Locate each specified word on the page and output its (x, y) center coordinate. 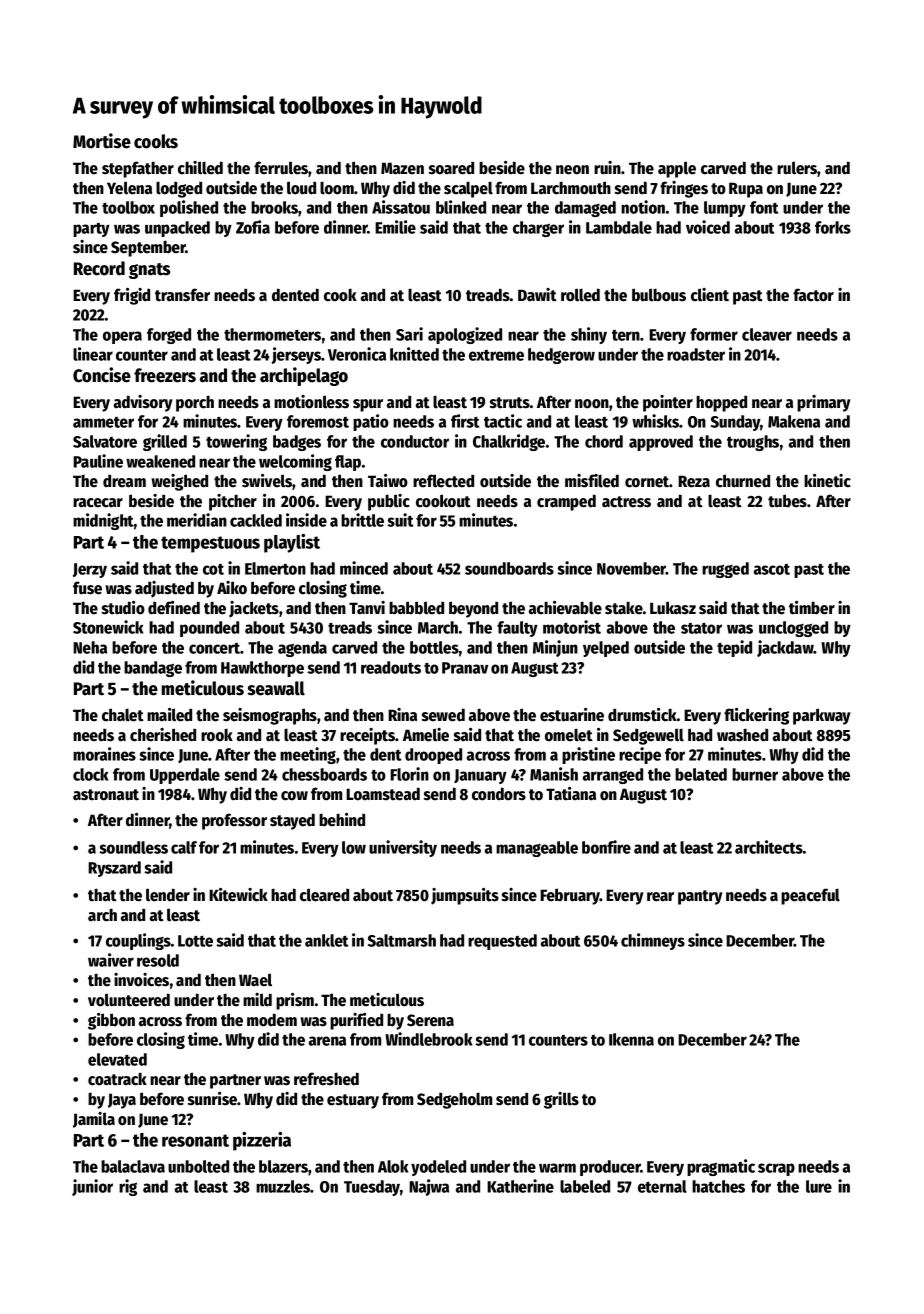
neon (572, 170)
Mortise (102, 141)
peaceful (810, 896)
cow (294, 796)
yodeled (438, 1168)
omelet (569, 735)
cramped (566, 502)
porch (195, 404)
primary (824, 403)
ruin (607, 168)
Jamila (94, 1120)
